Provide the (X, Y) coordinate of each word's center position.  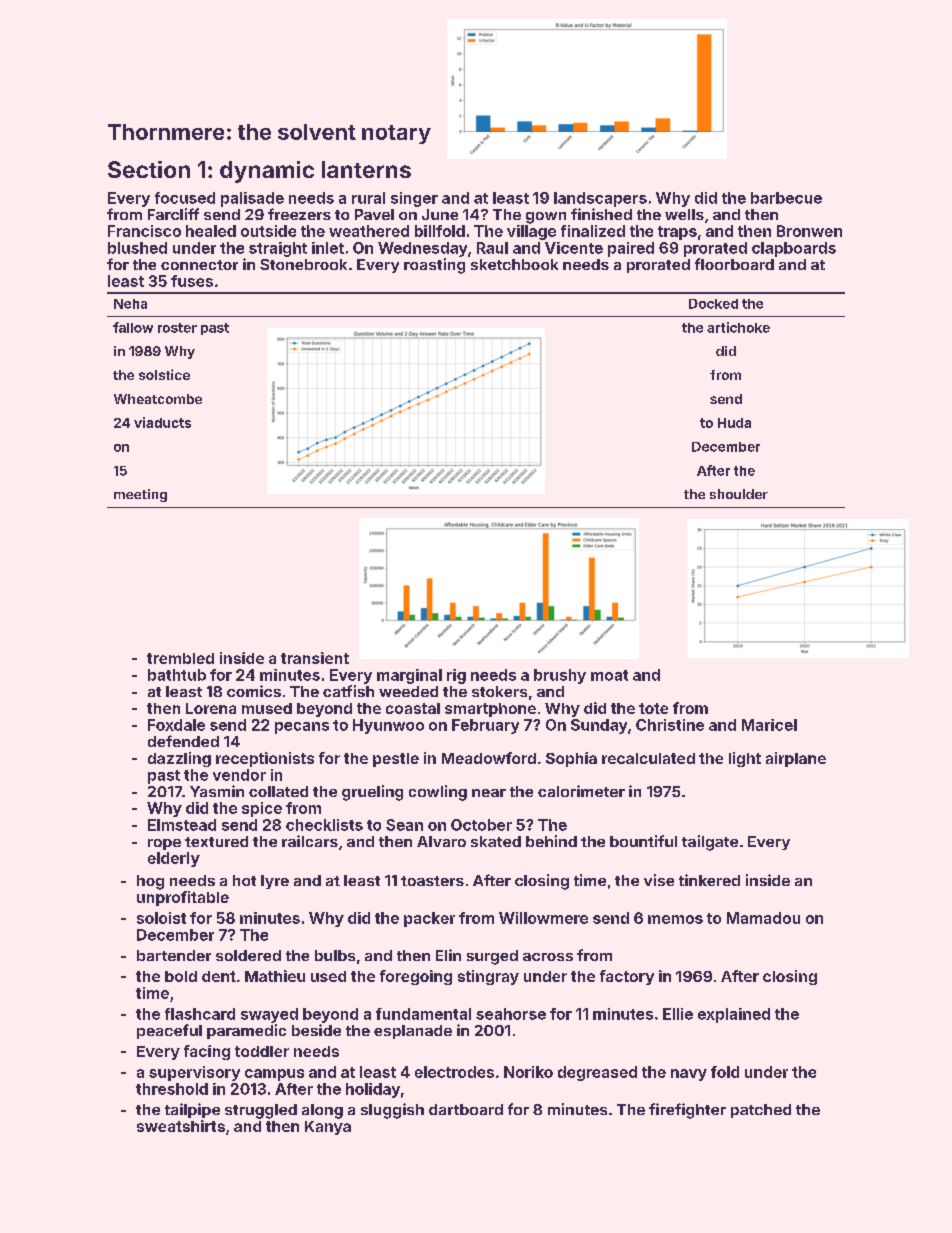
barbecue (786, 198)
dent (219, 976)
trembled (180, 658)
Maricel (769, 725)
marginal (409, 676)
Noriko (528, 1072)
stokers (499, 691)
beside (316, 1030)
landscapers (600, 199)
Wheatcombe (158, 399)
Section (149, 169)
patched (761, 1111)
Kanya (328, 1128)
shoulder (739, 494)
